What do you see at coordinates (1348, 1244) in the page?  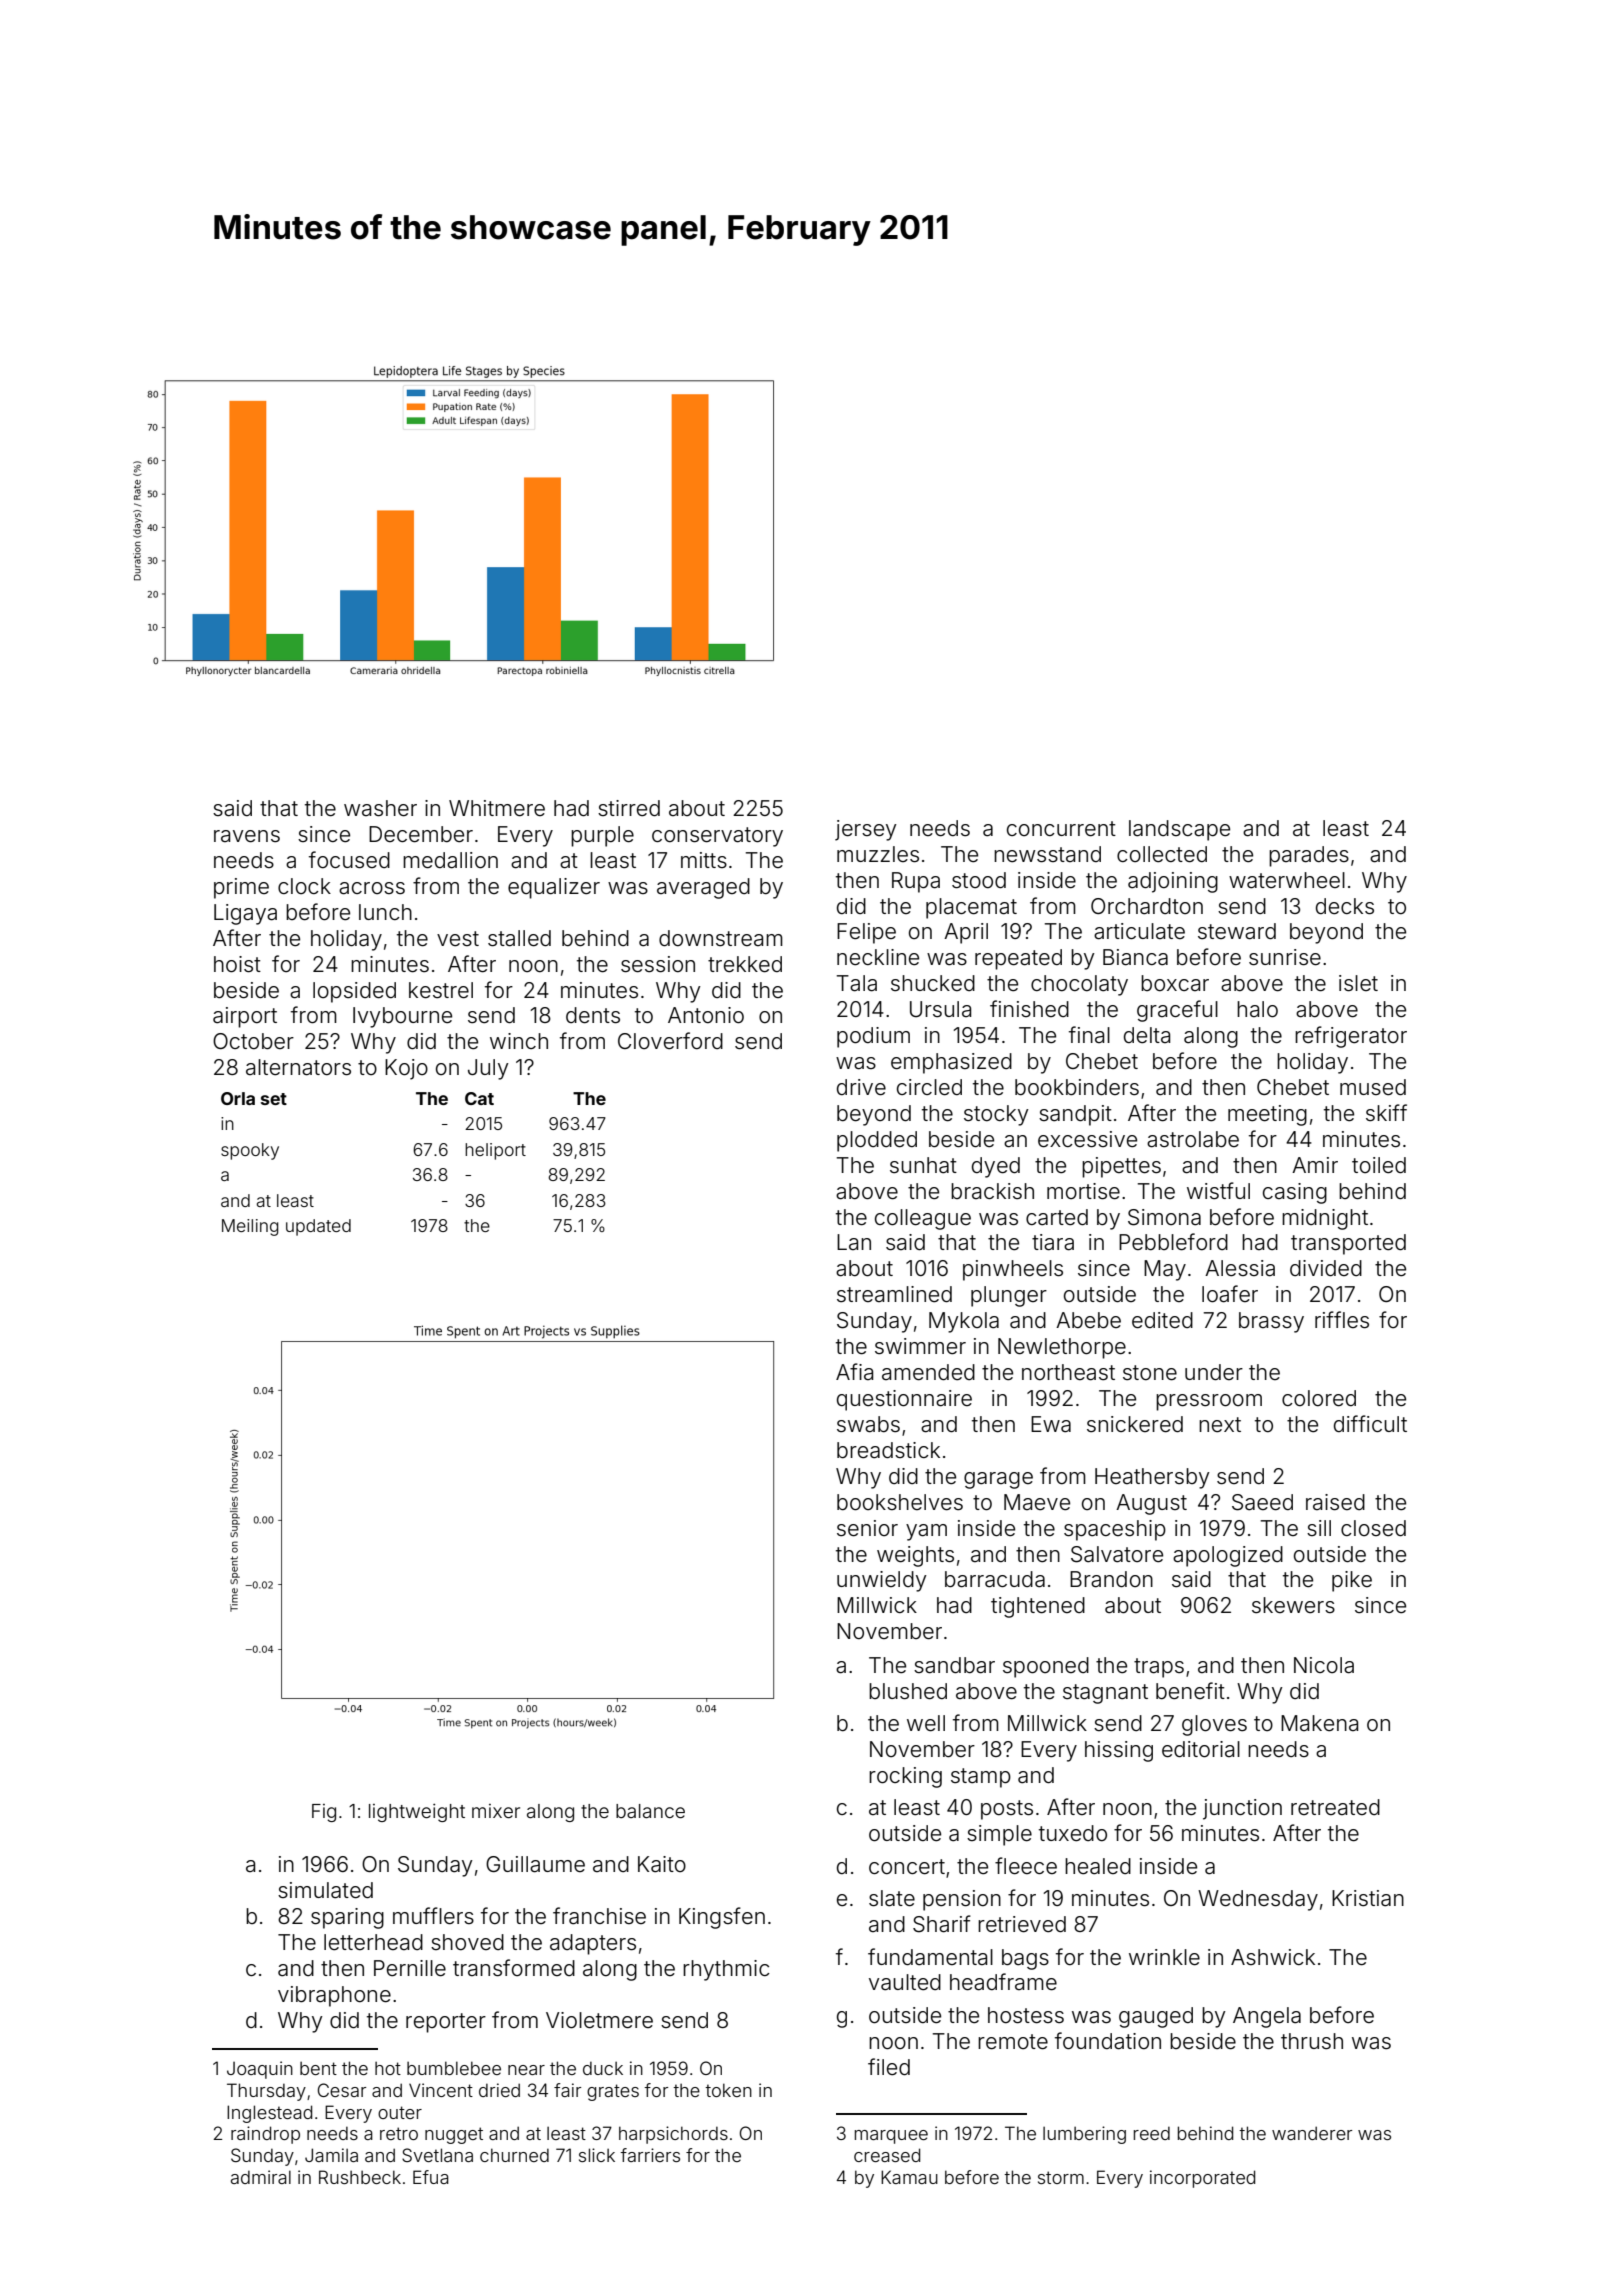 I see `transported` at bounding box center [1348, 1244].
